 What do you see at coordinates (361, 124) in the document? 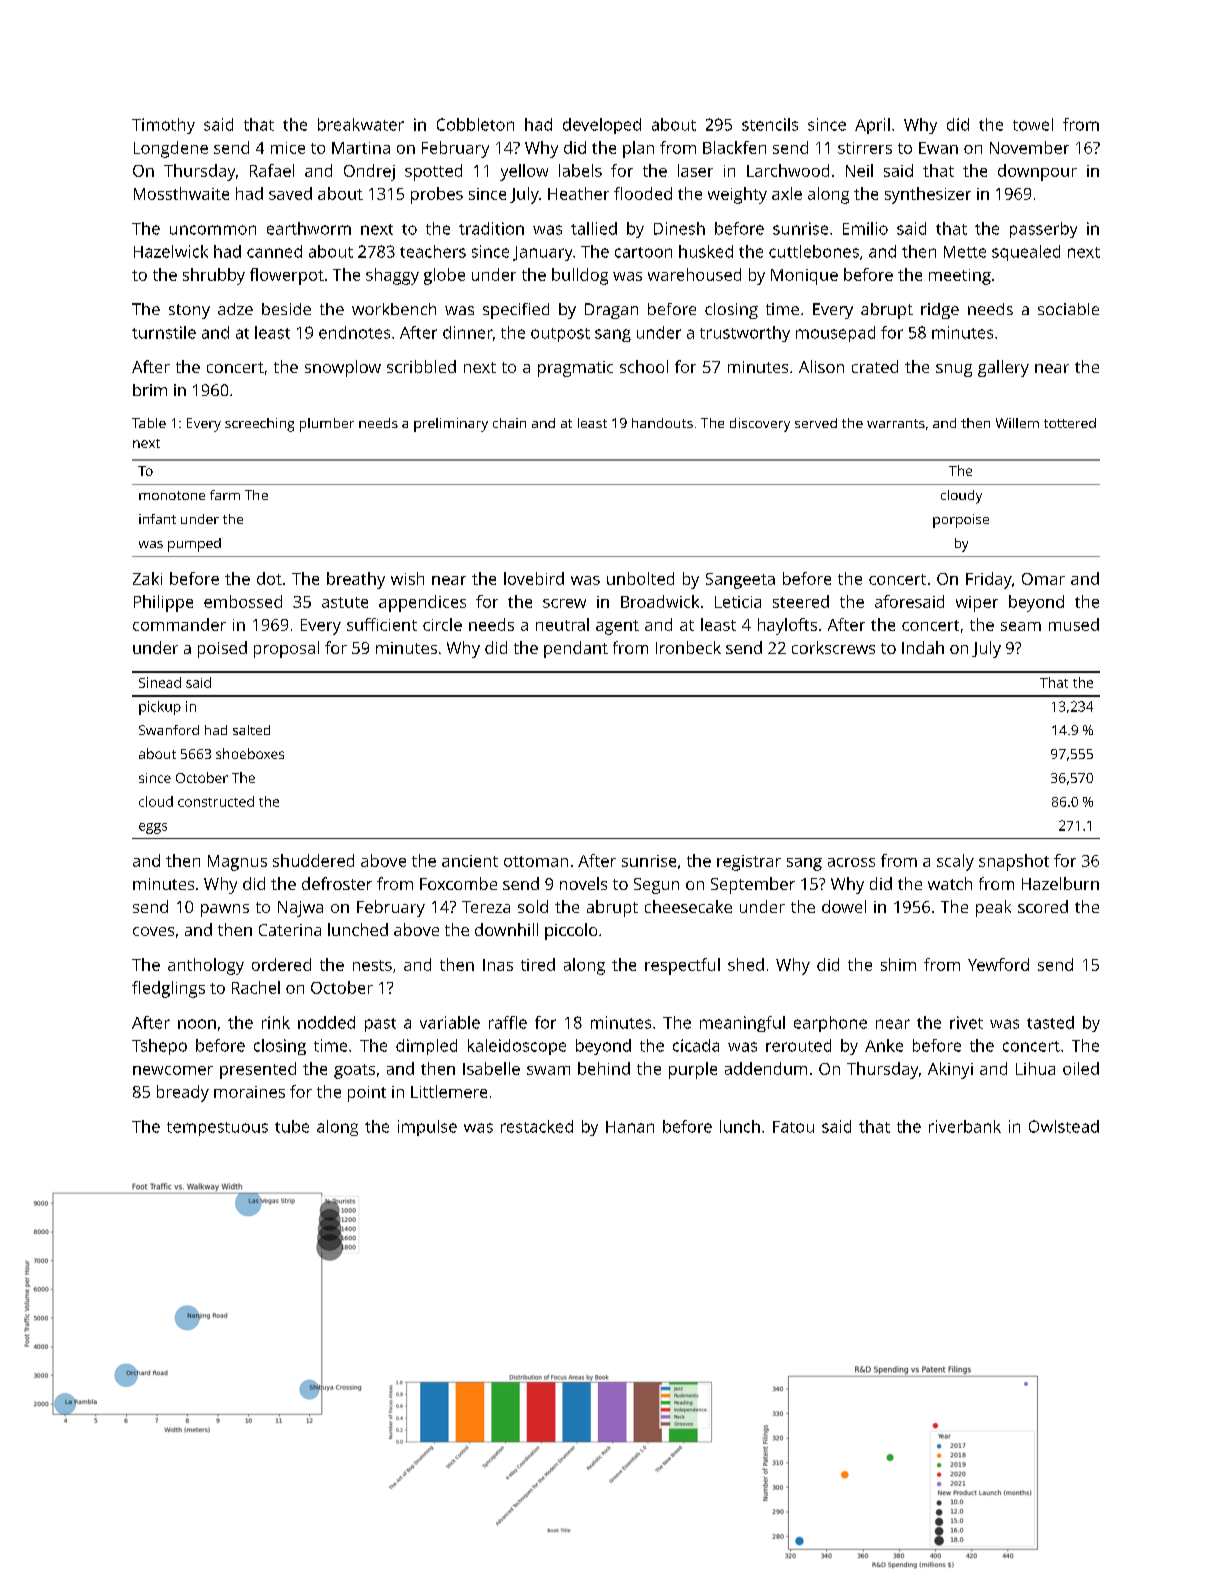
I see `breakwater` at bounding box center [361, 124].
